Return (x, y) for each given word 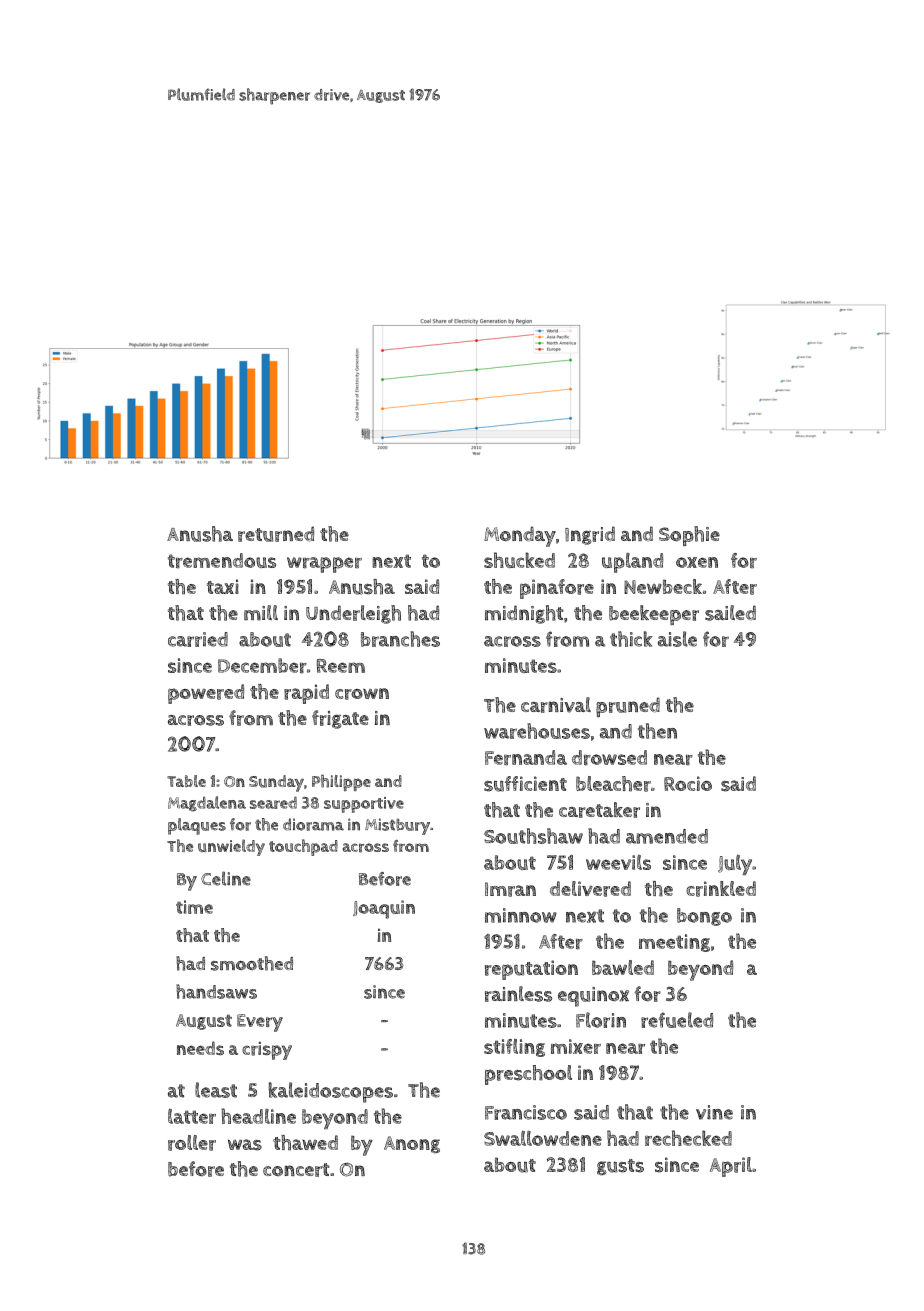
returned (276, 534)
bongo (704, 917)
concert (296, 1170)
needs (200, 1048)
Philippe (341, 783)
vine (714, 1112)
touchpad (303, 847)
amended (667, 836)
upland (632, 562)
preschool (528, 1075)
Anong (412, 1144)
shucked (519, 560)
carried (198, 639)
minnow (521, 915)
